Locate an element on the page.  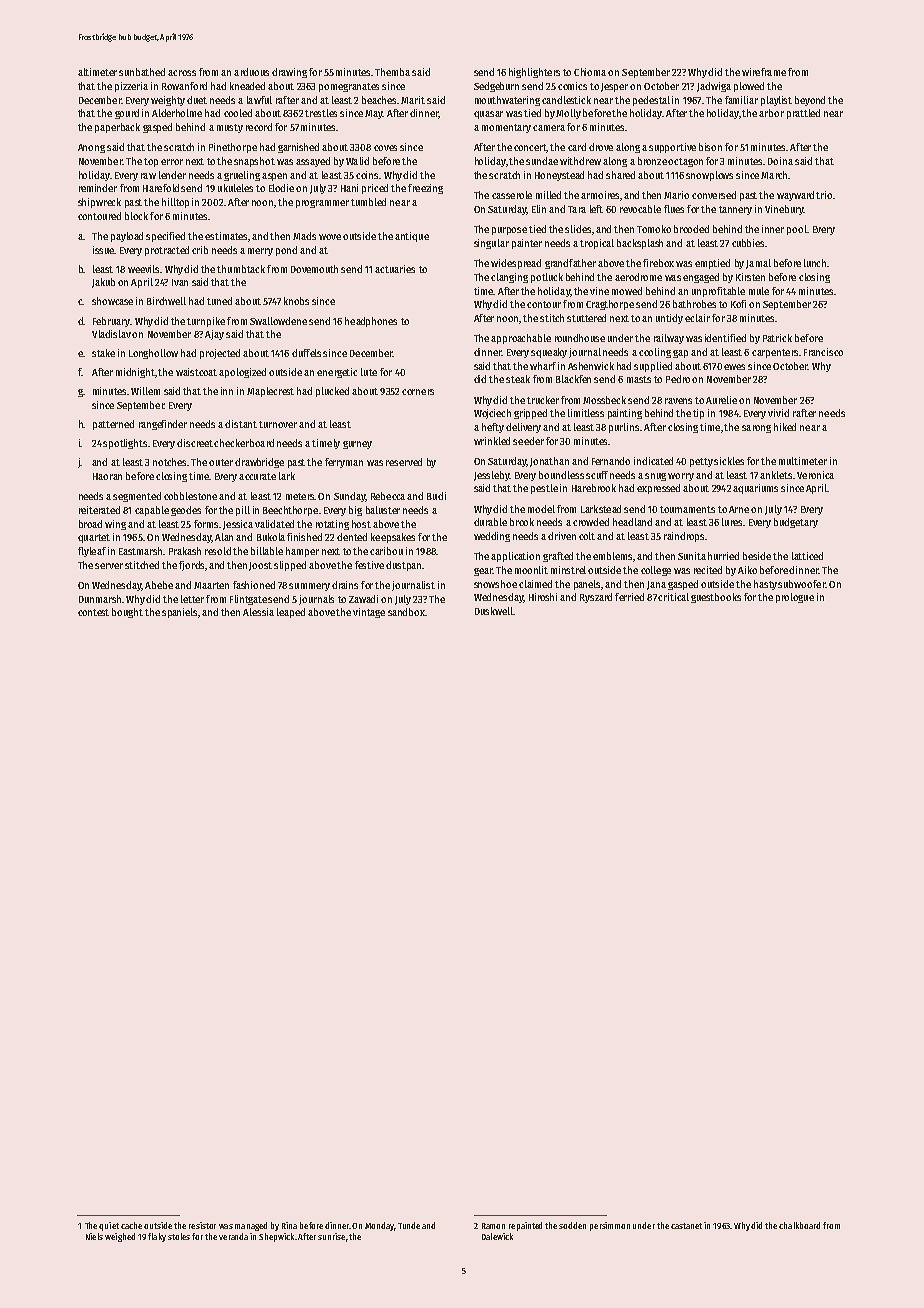
Dalewick is located at coordinates (497, 1236).
